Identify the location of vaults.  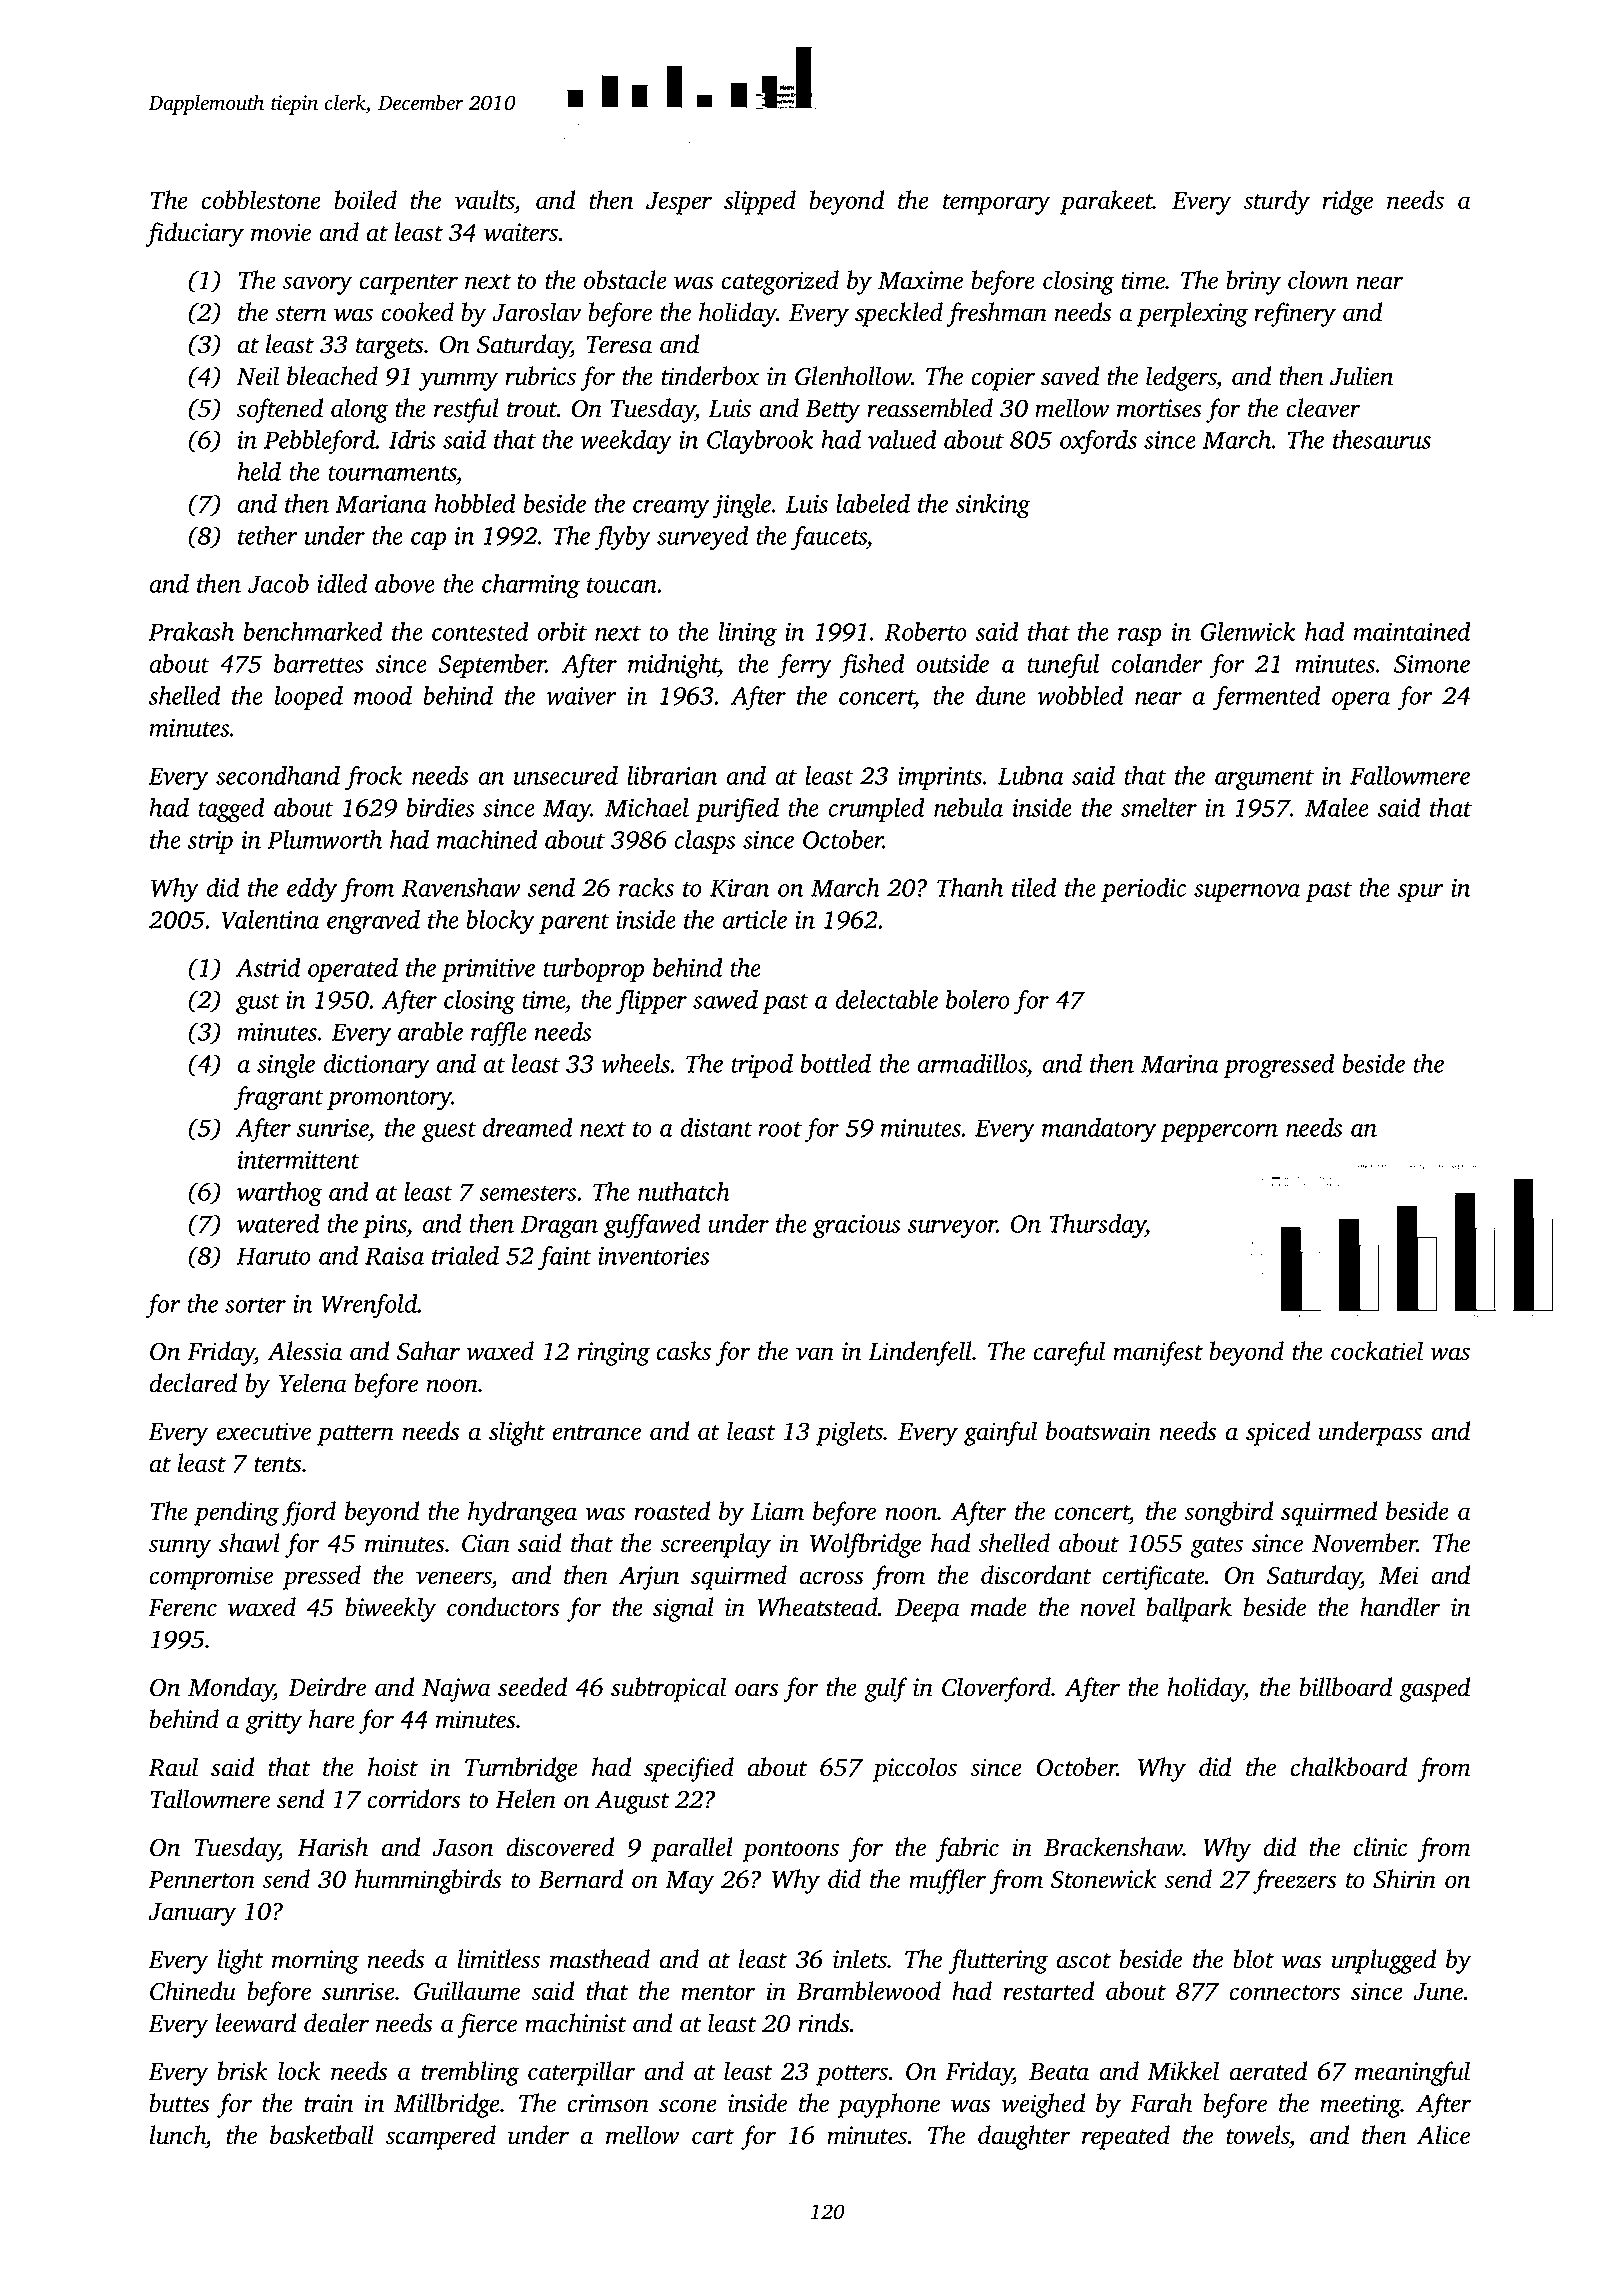
(484, 200).
